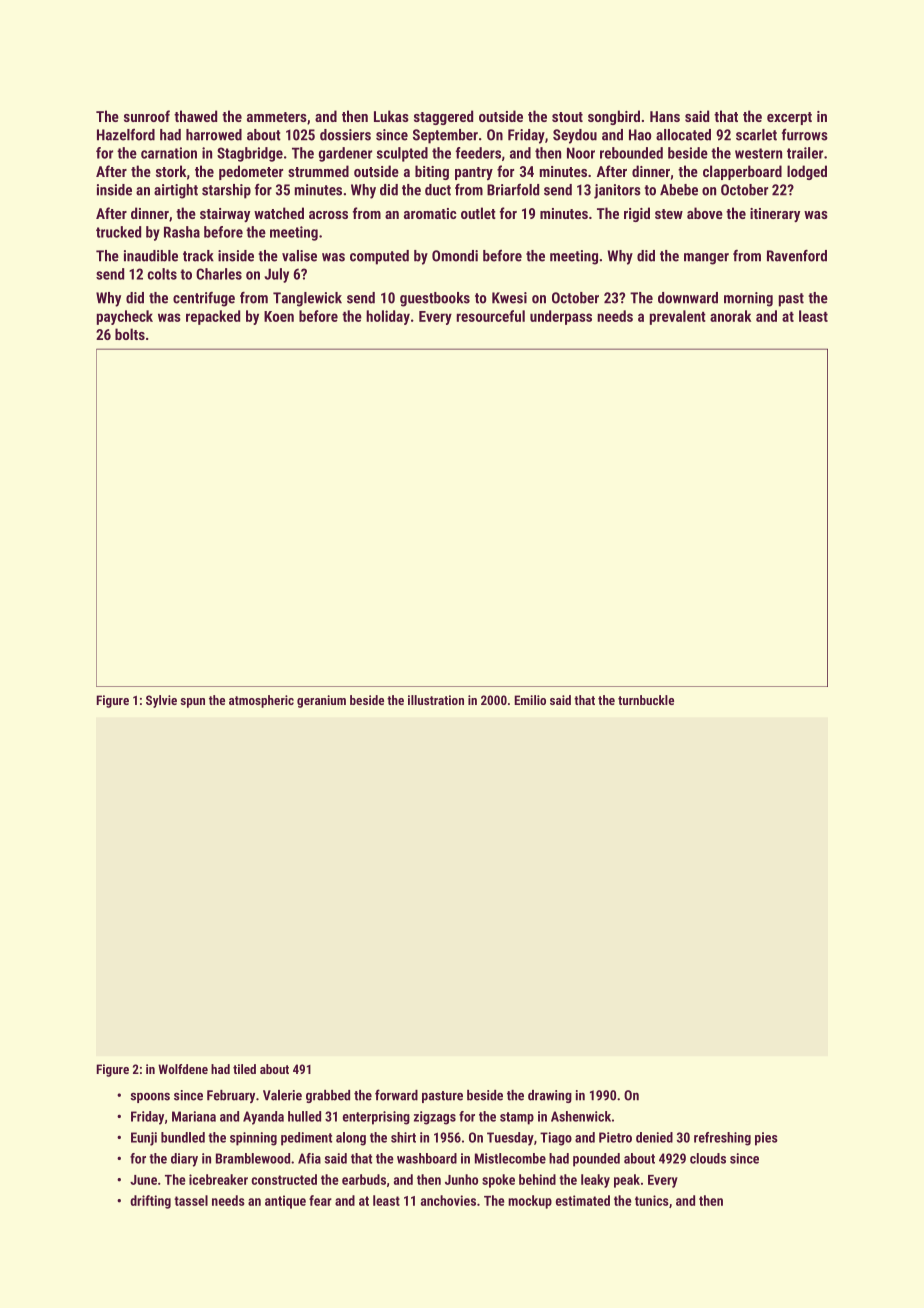 The height and width of the screenshot is (1308, 924). Describe the element at coordinates (396, 1095) in the screenshot. I see `forward` at that location.
